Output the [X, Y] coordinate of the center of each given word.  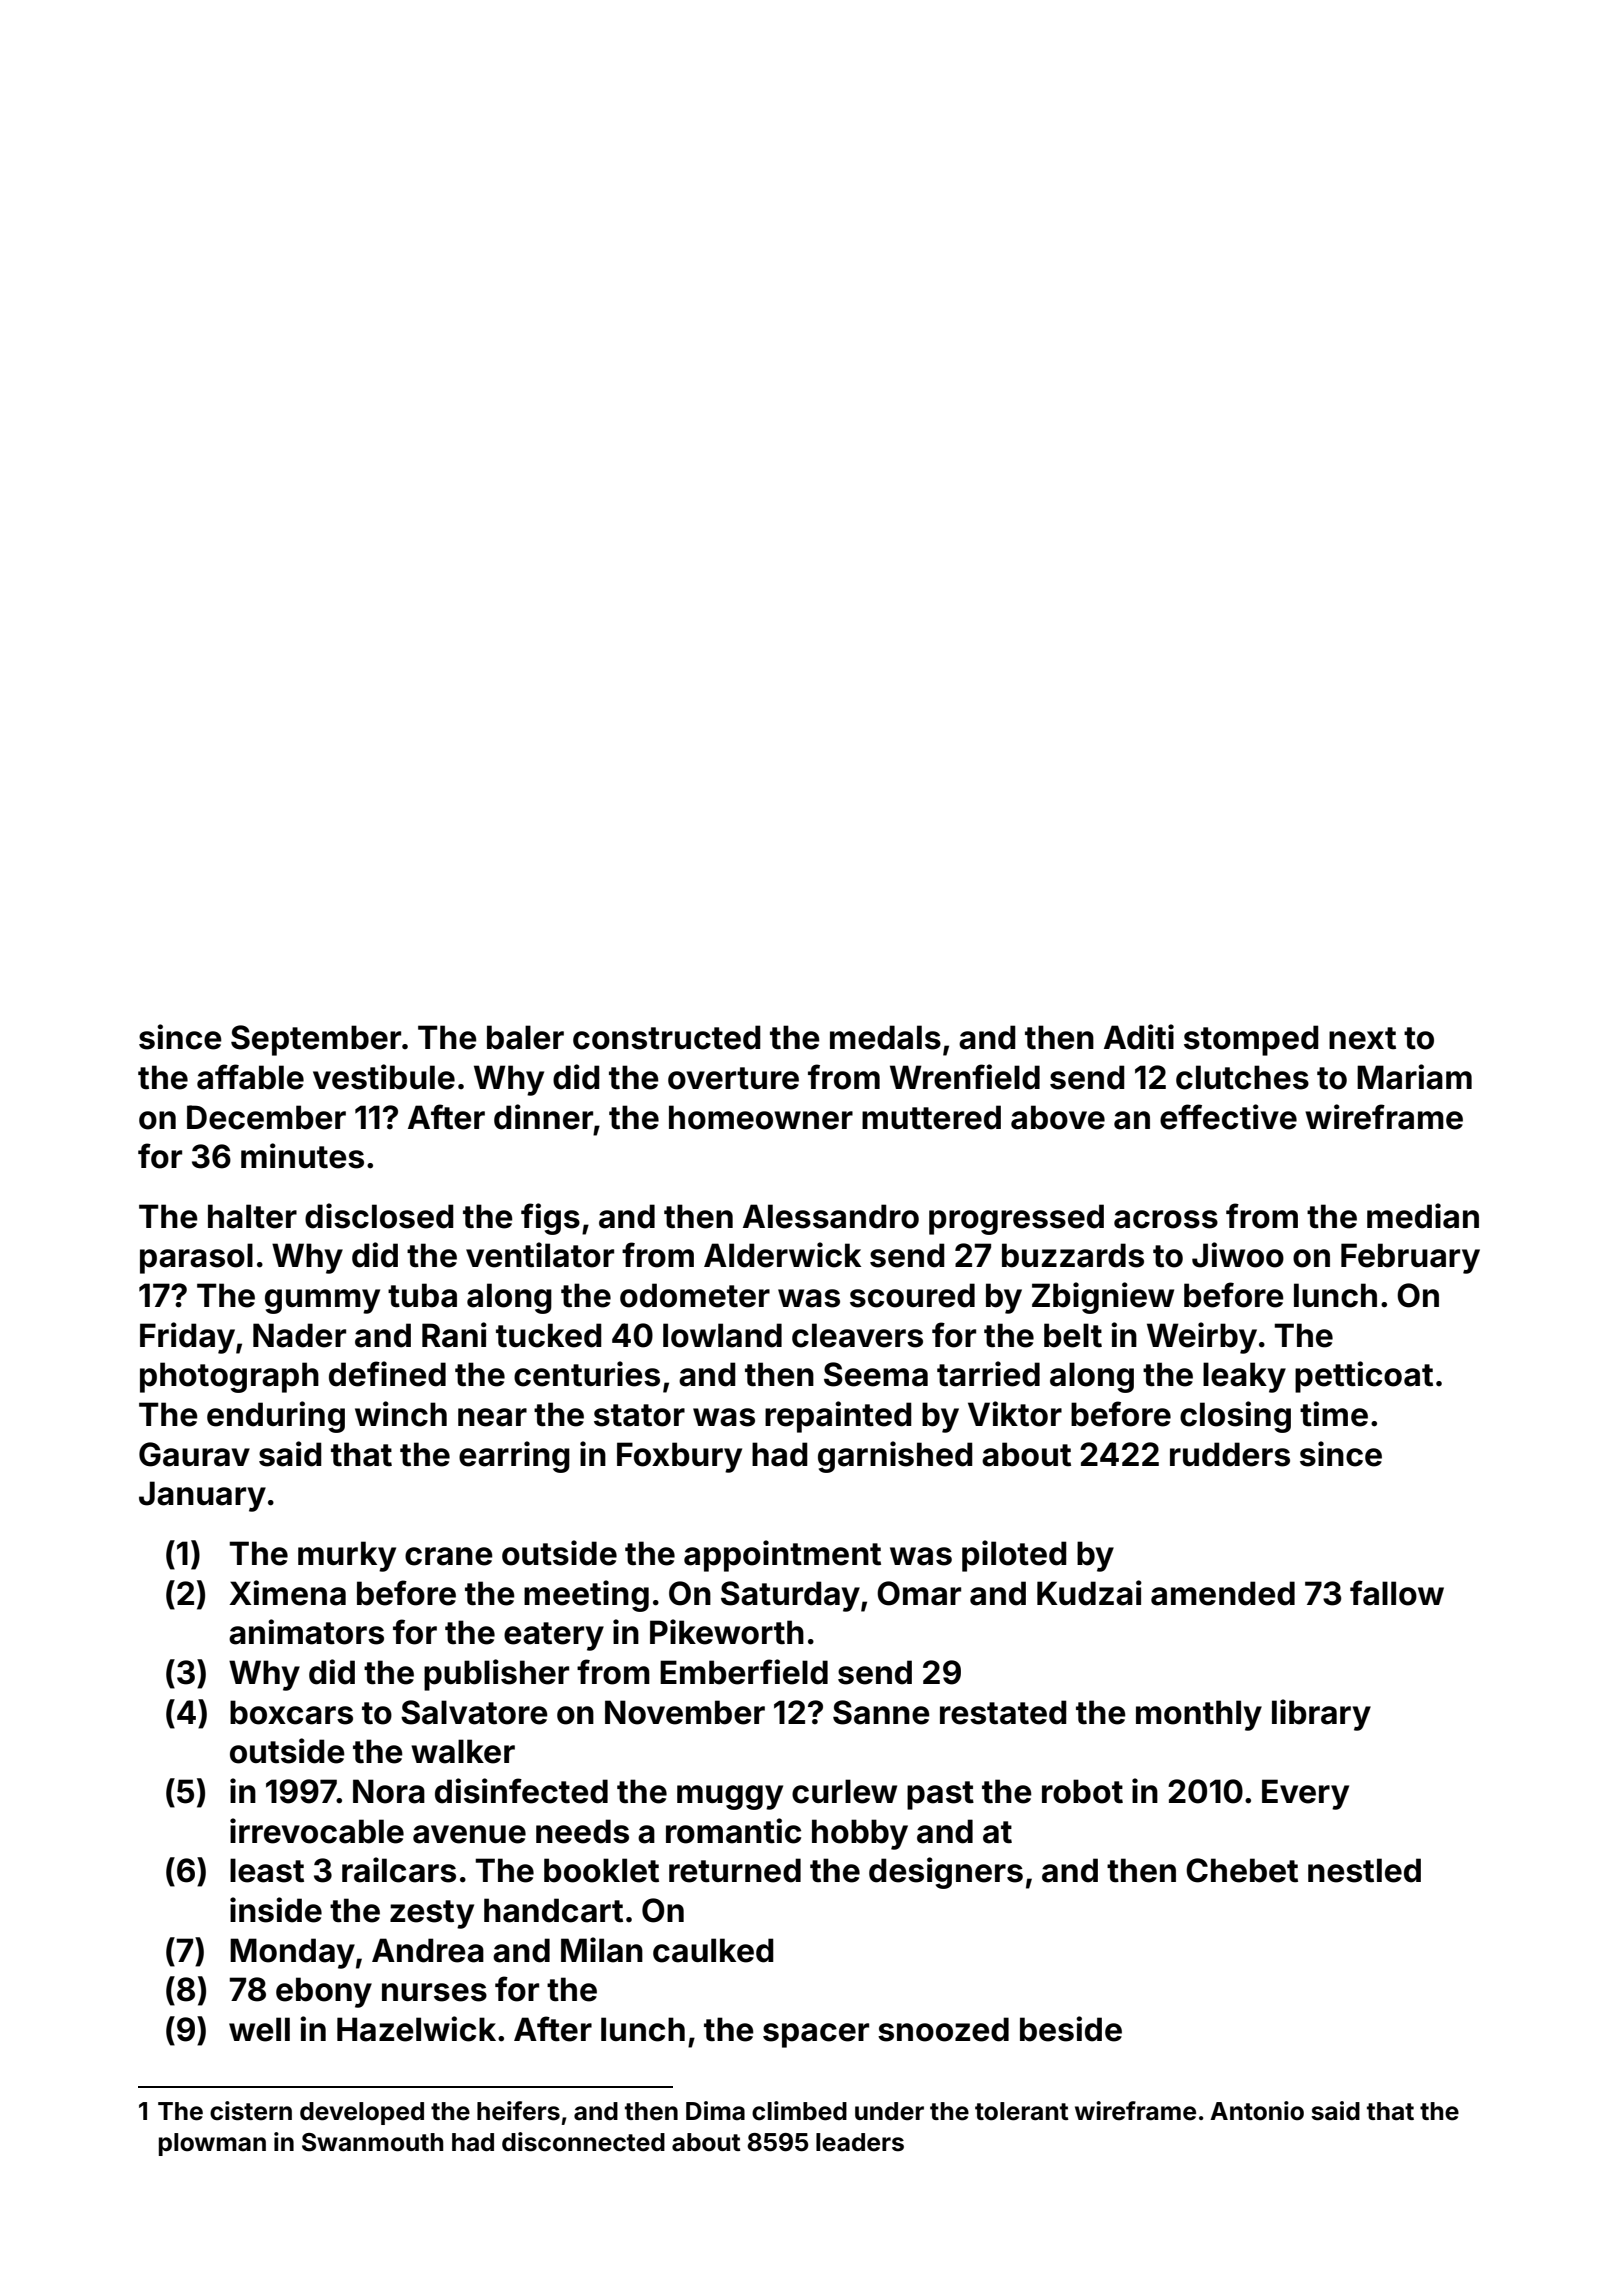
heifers [518, 2111]
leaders [860, 2142]
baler [525, 1037]
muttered [931, 1117]
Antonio [1257, 2111]
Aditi [1139, 1037]
